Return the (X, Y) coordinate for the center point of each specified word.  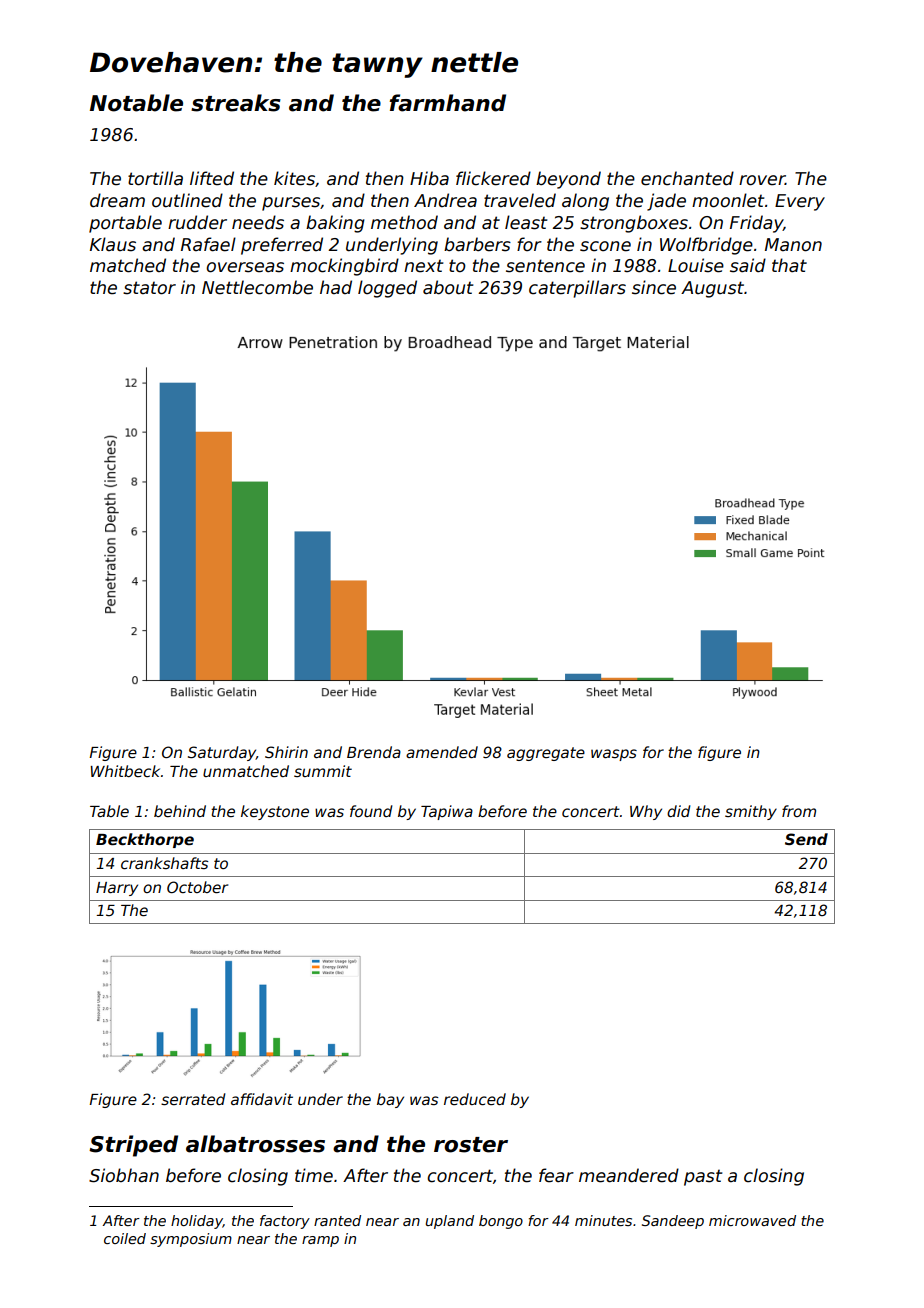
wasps (614, 755)
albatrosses (255, 1144)
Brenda (374, 752)
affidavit (262, 1099)
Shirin (286, 752)
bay (390, 1100)
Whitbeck (125, 771)
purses (291, 204)
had (336, 287)
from (799, 811)
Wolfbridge (706, 246)
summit (323, 771)
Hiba (429, 178)
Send (806, 839)
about (448, 287)
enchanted (687, 178)
